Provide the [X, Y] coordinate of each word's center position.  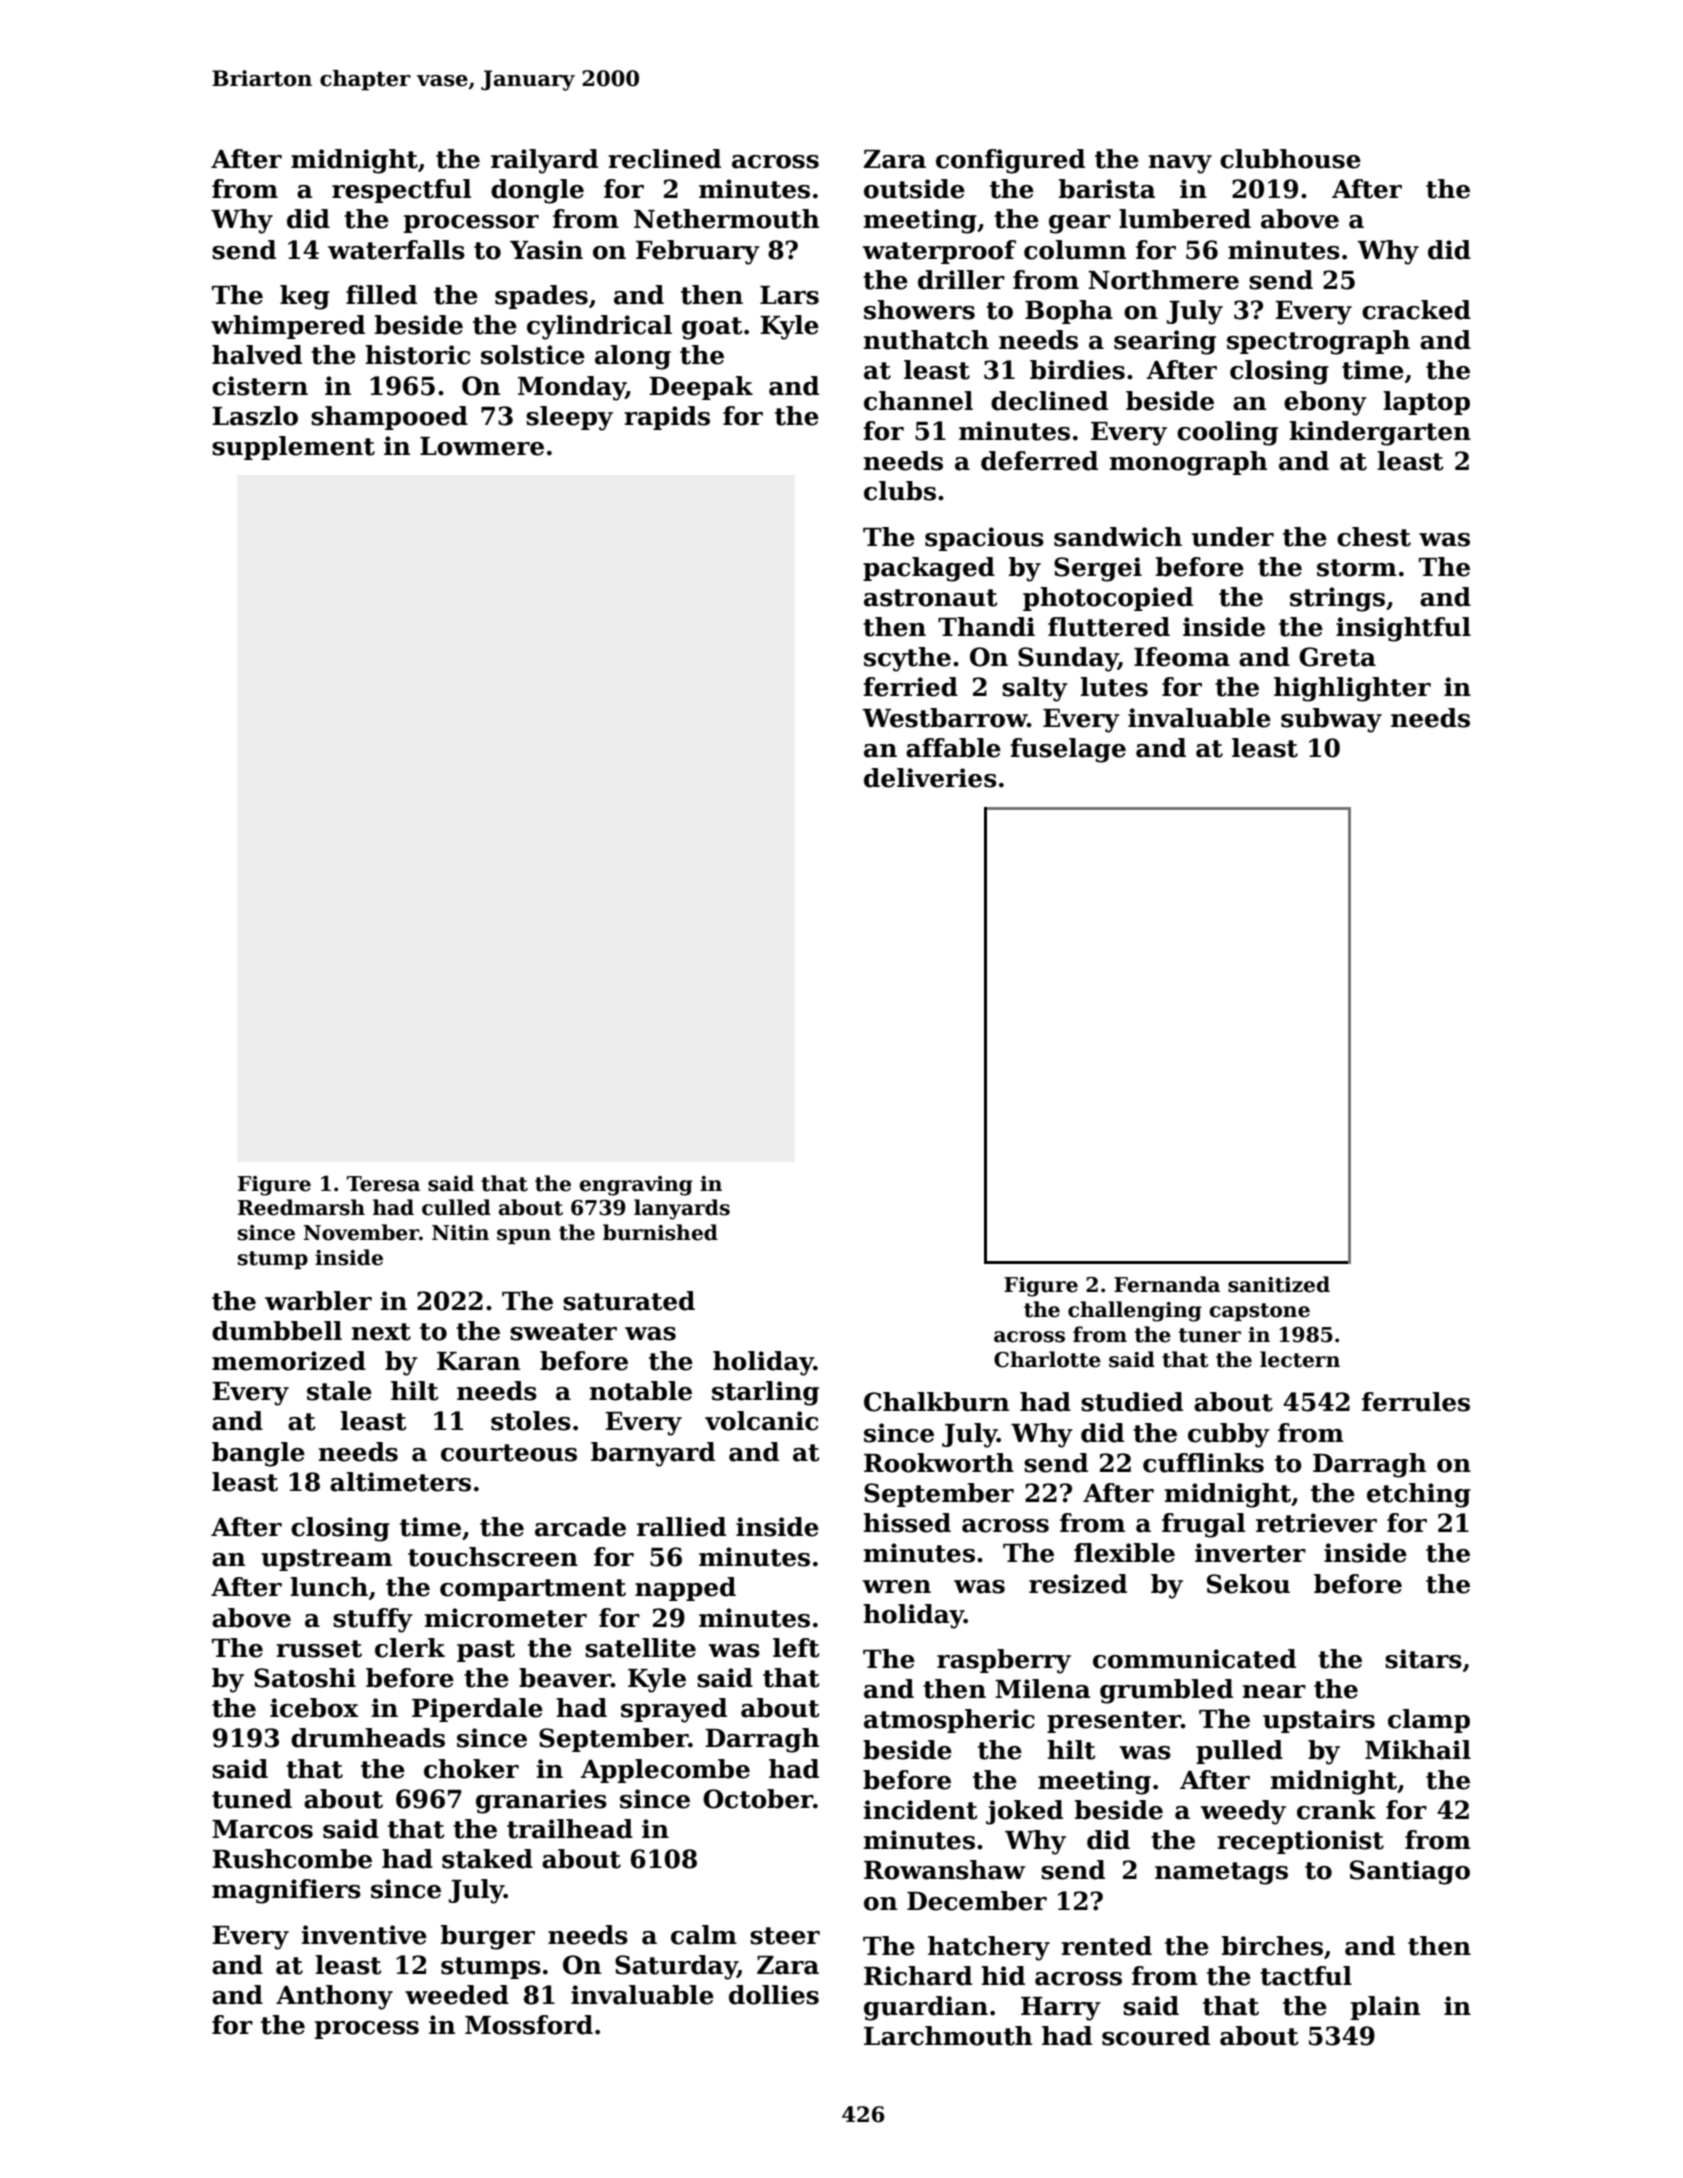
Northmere [1163, 280]
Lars [789, 295]
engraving [636, 1186]
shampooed [389, 418]
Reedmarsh [301, 1207]
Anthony [334, 1997]
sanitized [1279, 1284]
